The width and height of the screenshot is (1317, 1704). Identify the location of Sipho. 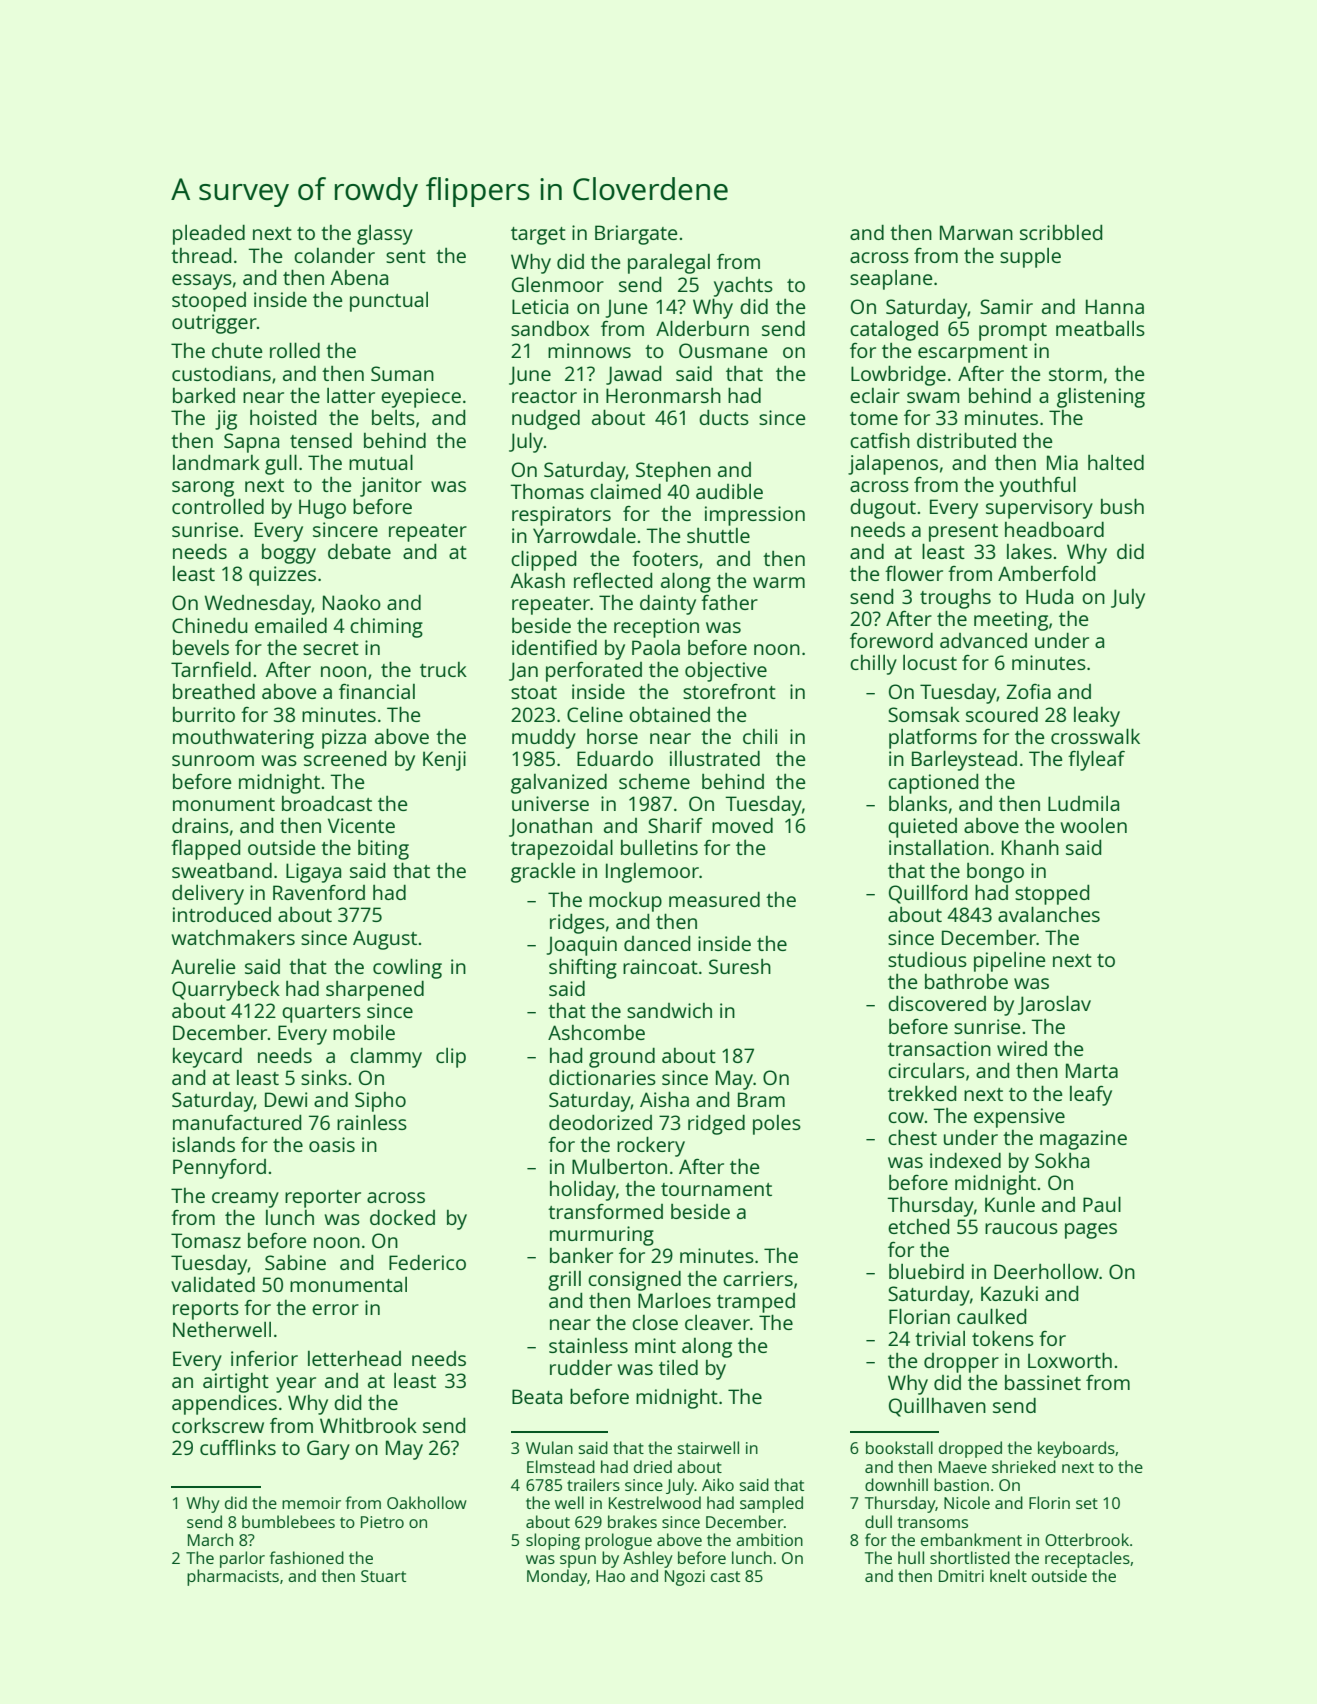
(380, 1102).
